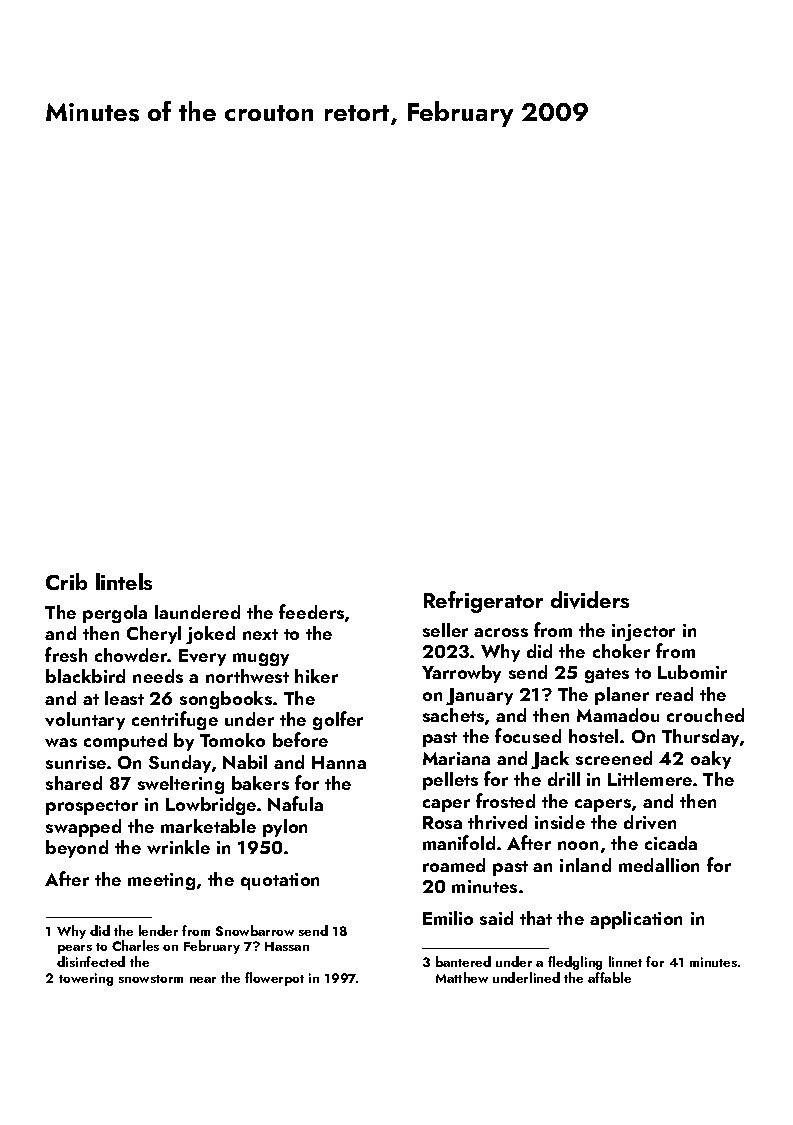  I want to click on towering, so click(86, 979).
